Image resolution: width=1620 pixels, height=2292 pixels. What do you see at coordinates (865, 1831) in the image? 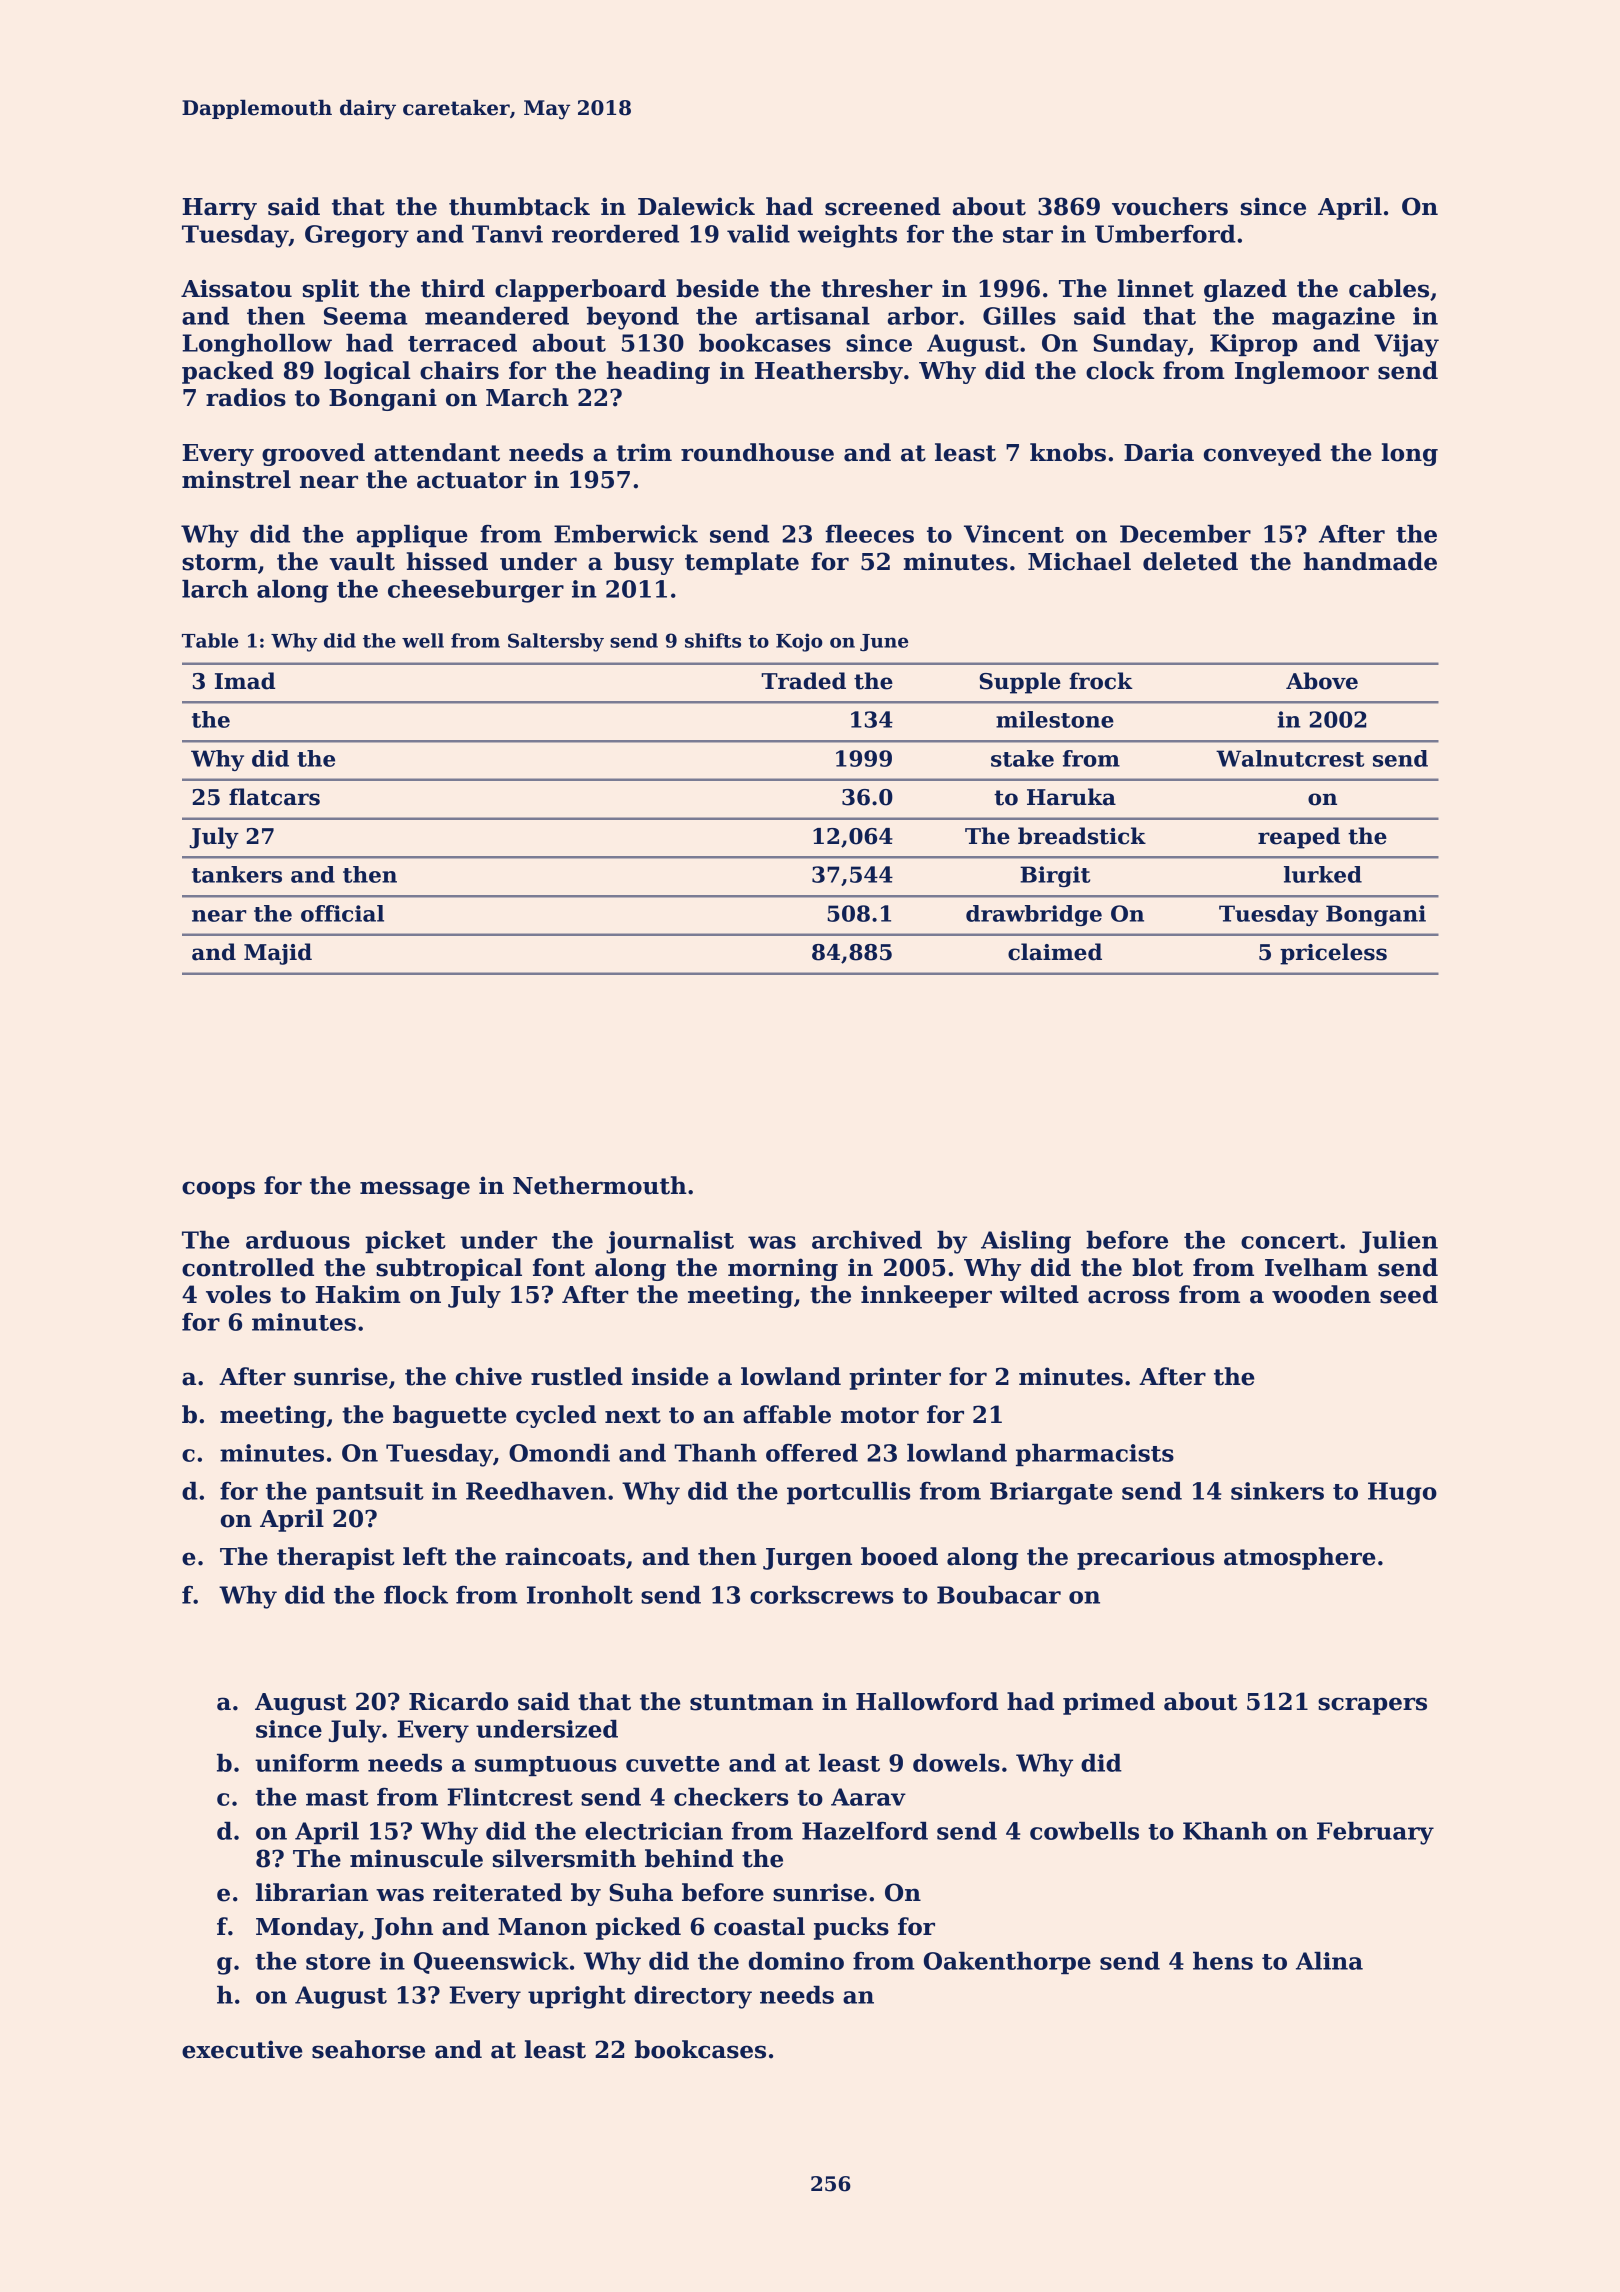
I see `Hazelford` at bounding box center [865, 1831].
